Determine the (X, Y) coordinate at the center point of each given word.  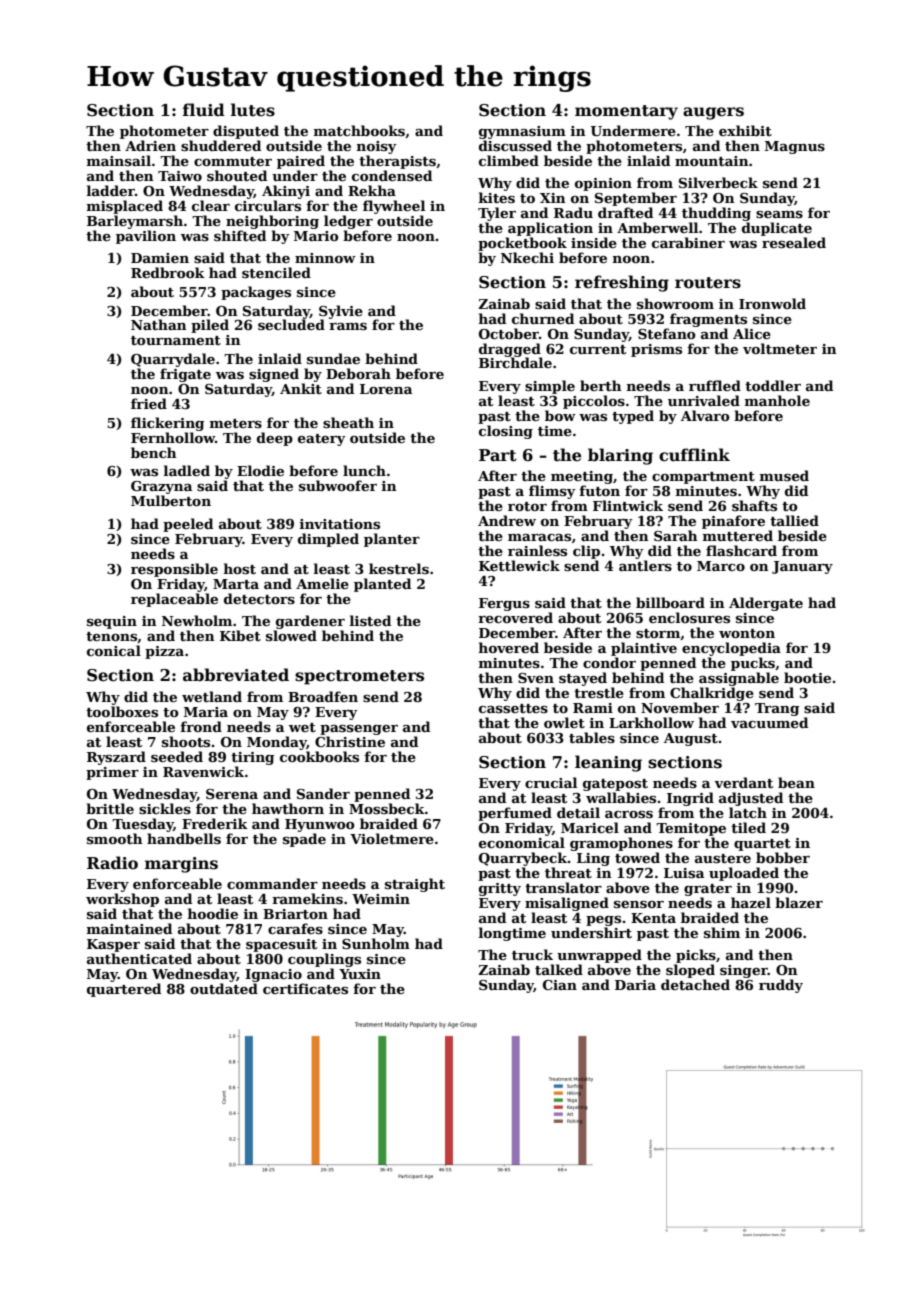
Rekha (372, 190)
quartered (124, 990)
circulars (268, 205)
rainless (537, 550)
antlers (645, 565)
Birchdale (515, 362)
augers (713, 113)
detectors (259, 598)
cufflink (694, 455)
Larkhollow (651, 722)
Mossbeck (387, 808)
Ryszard (116, 758)
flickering (167, 424)
